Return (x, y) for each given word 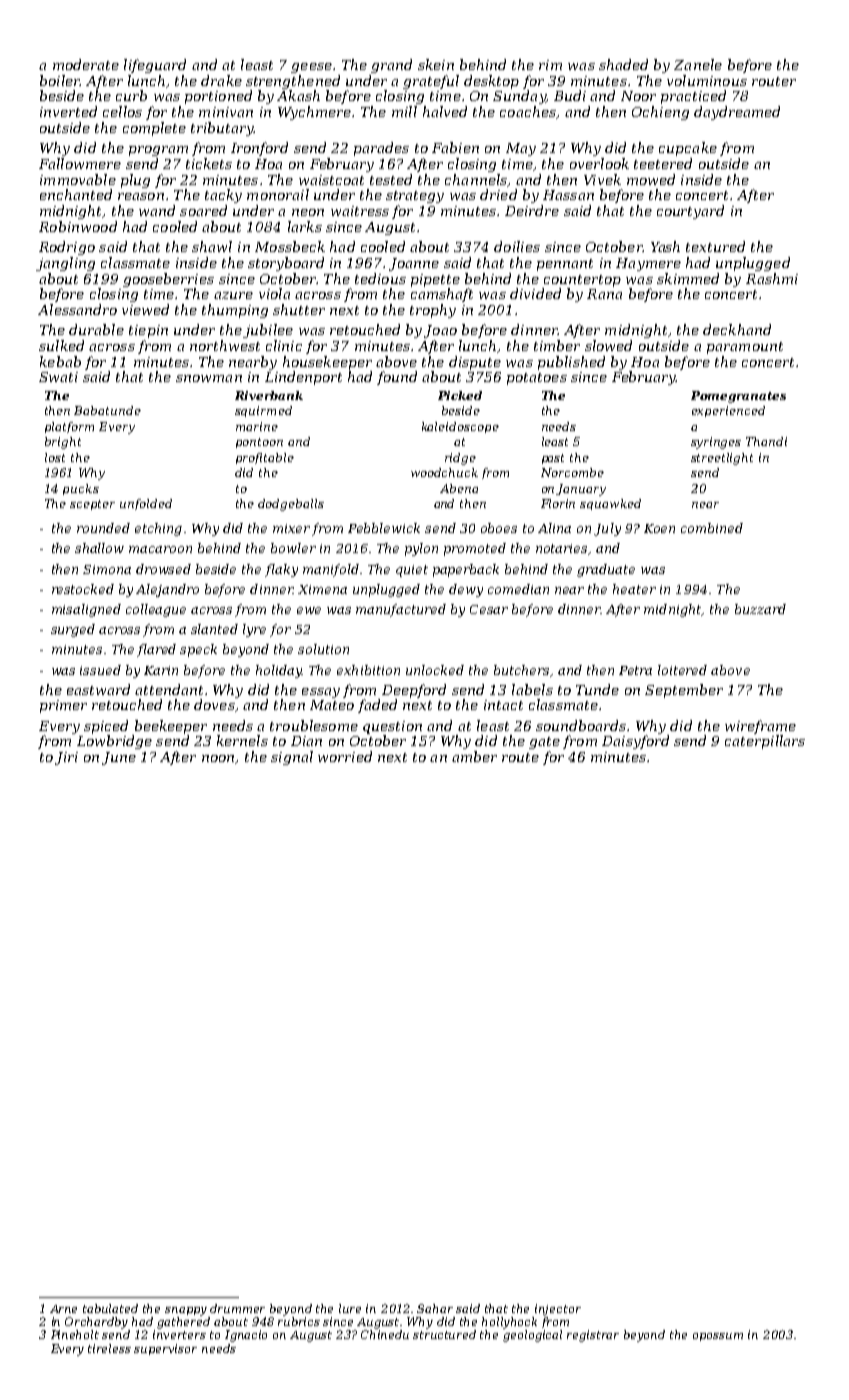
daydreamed (737, 113)
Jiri (66, 758)
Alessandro (77, 309)
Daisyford (635, 742)
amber (474, 756)
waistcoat (331, 180)
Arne (63, 1309)
